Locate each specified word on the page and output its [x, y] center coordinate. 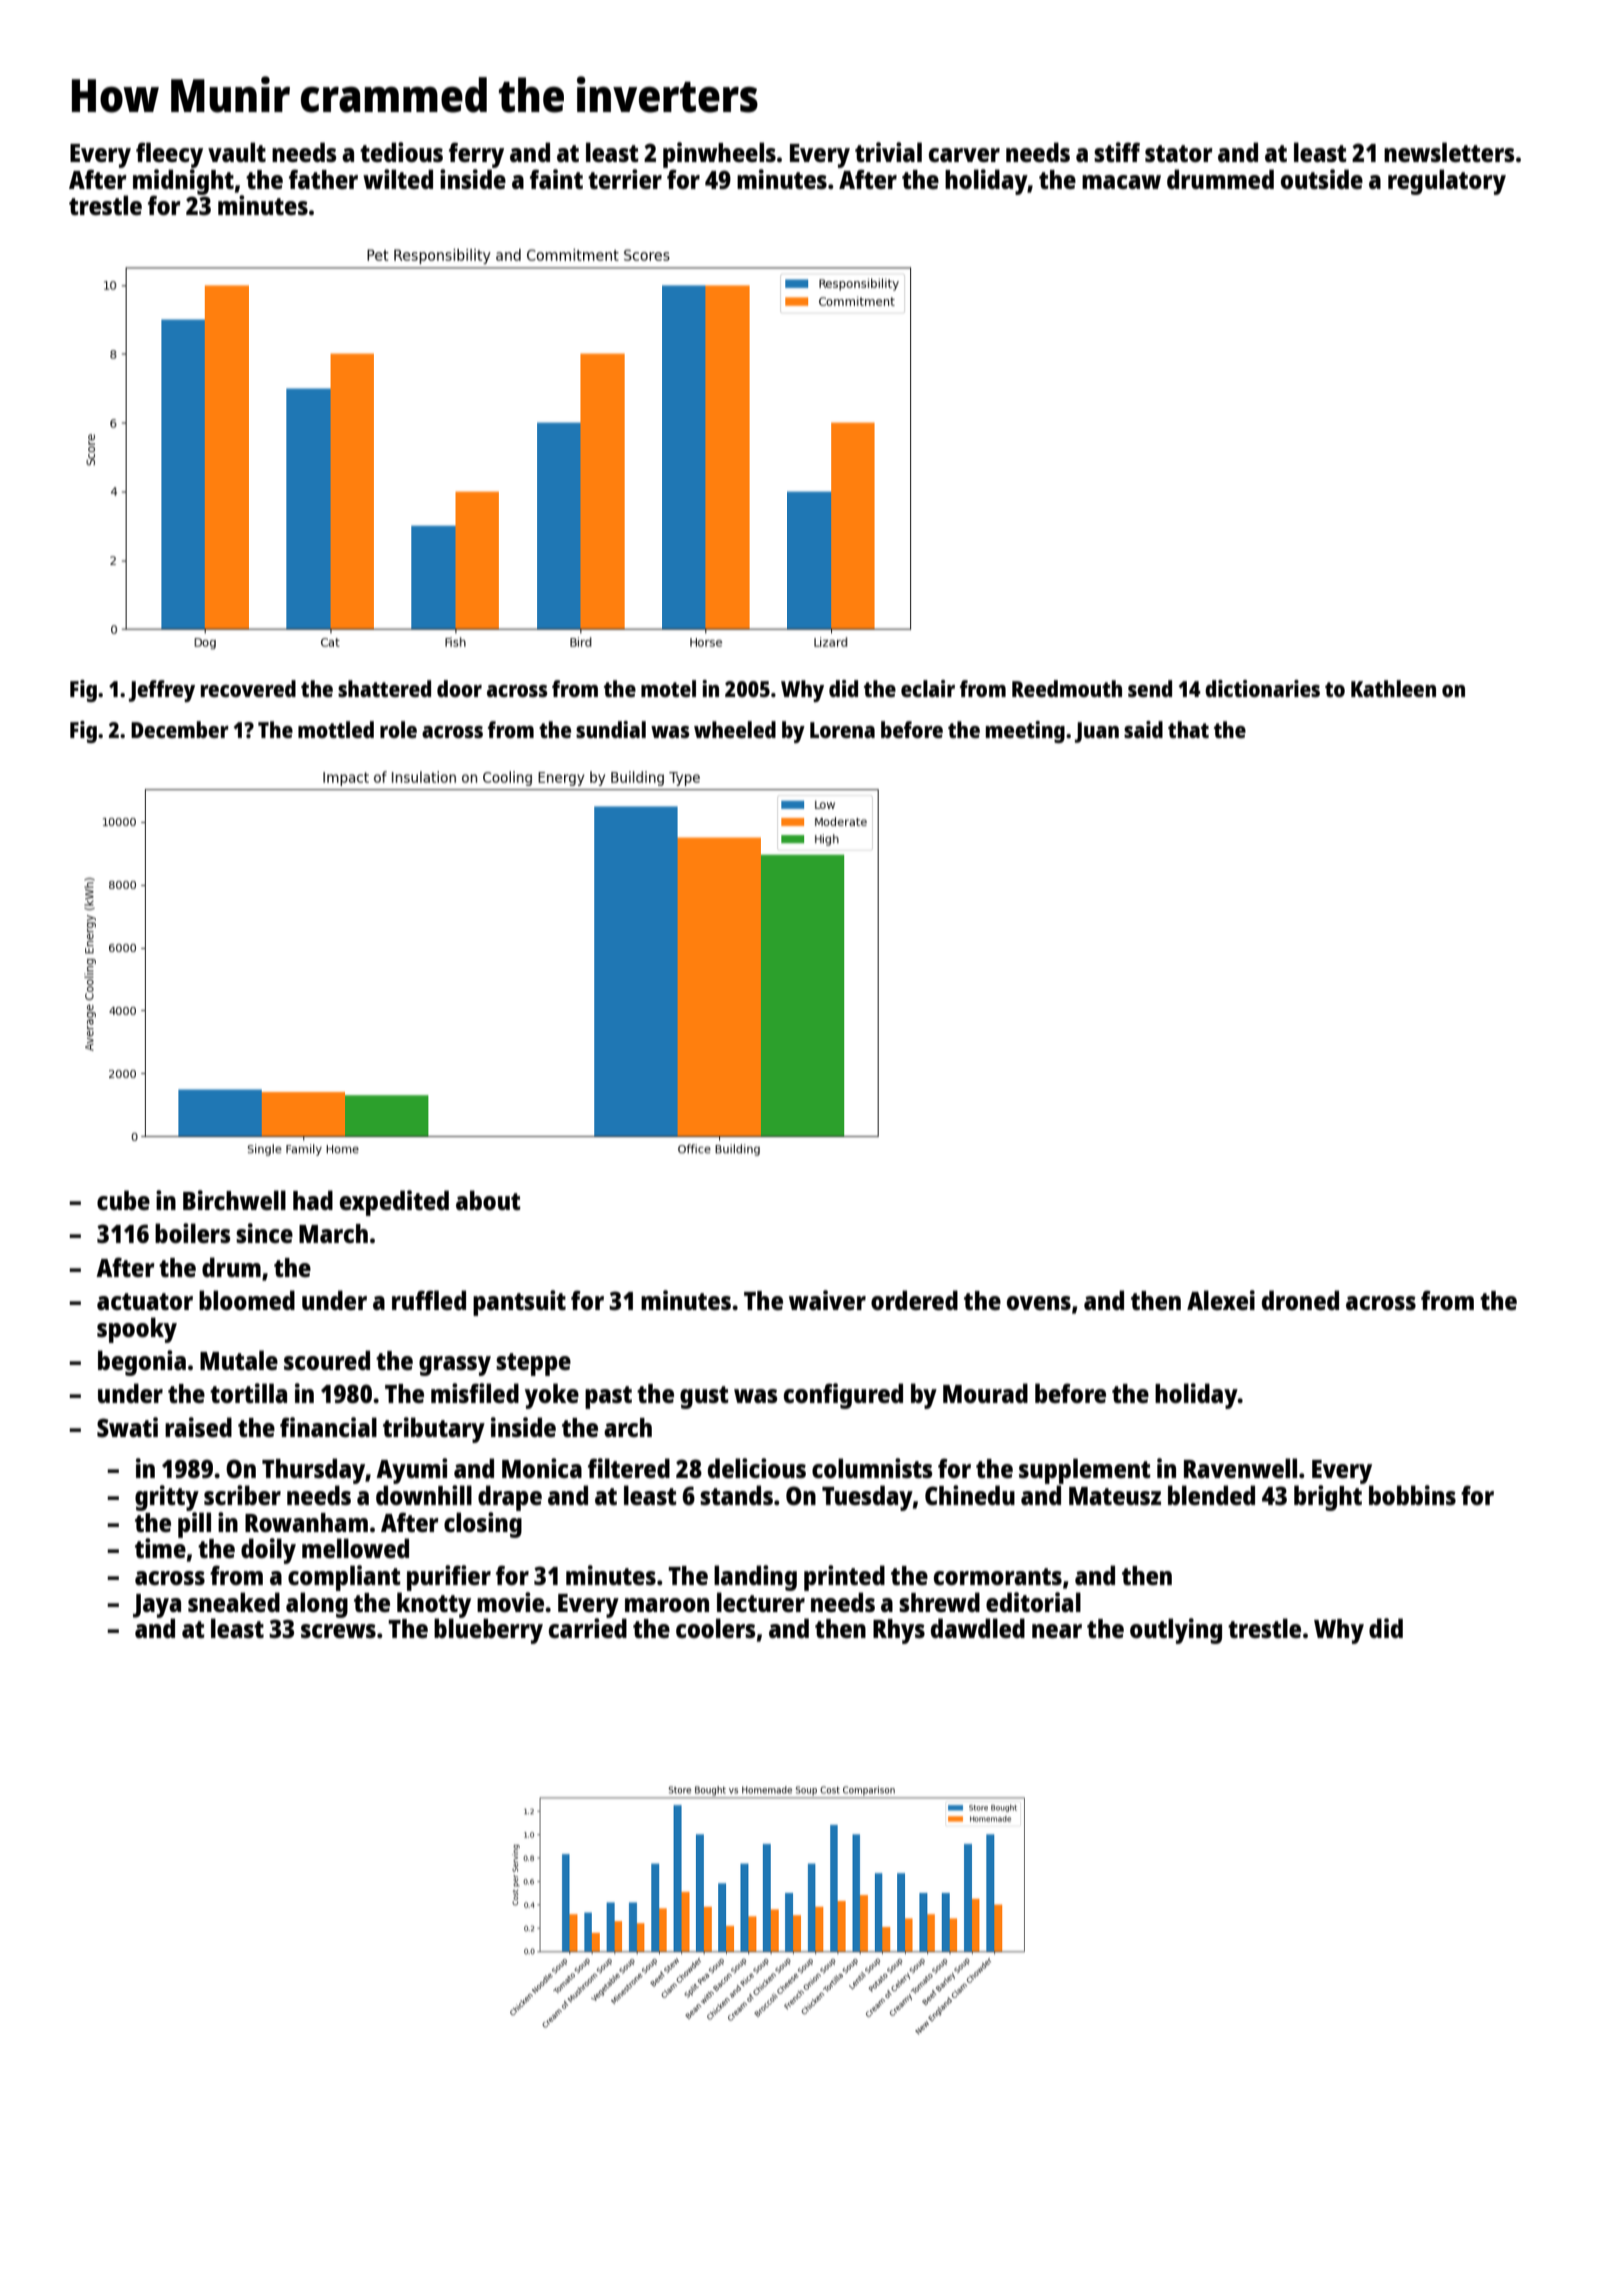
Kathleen [1393, 688]
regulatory [1447, 182]
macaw [1121, 182]
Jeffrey [162, 691]
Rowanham [306, 1522]
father [323, 179]
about [488, 1200]
